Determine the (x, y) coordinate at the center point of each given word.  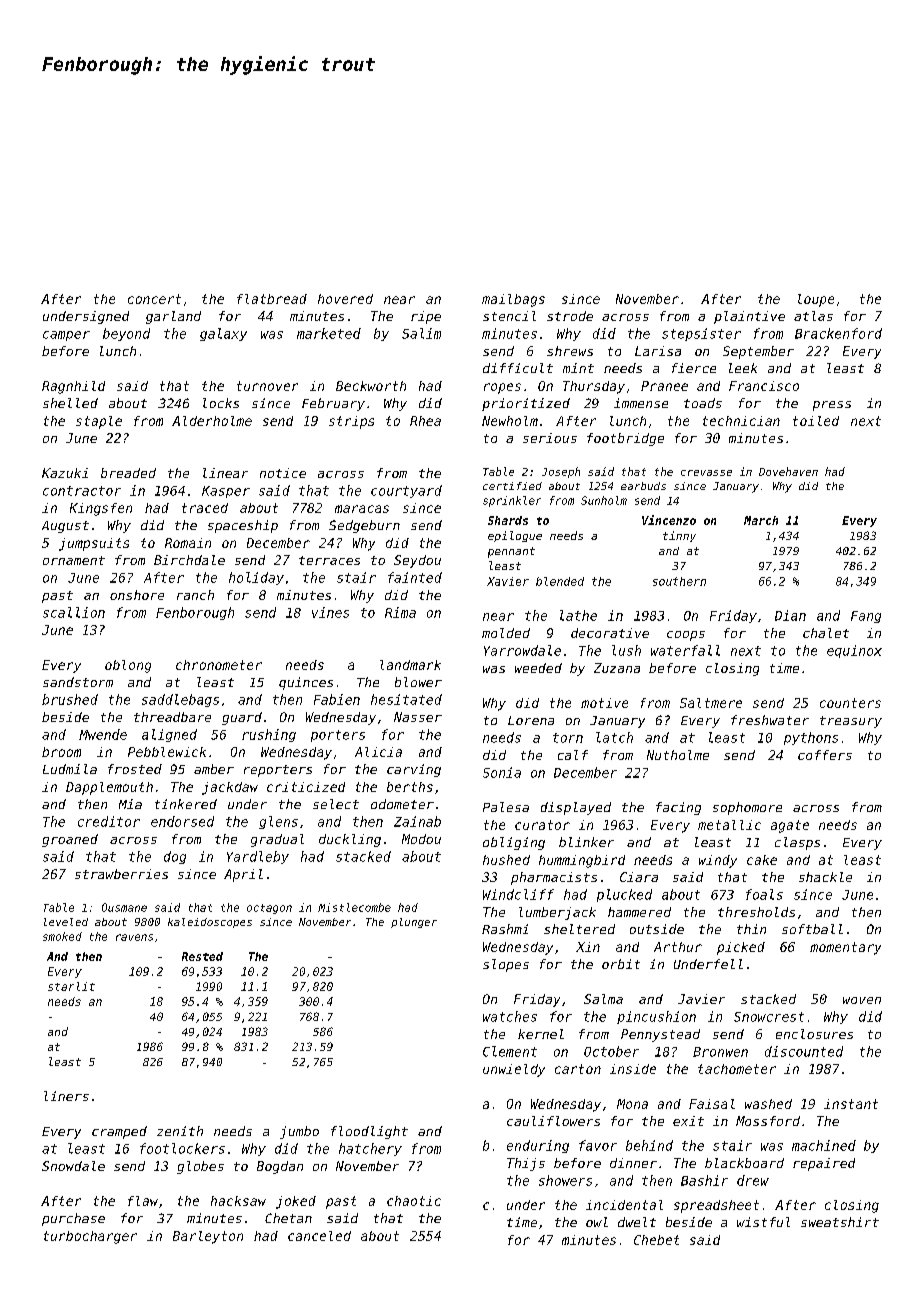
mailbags (513, 300)
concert (154, 299)
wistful (763, 1222)
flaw (143, 1201)
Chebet (656, 1240)
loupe (816, 300)
